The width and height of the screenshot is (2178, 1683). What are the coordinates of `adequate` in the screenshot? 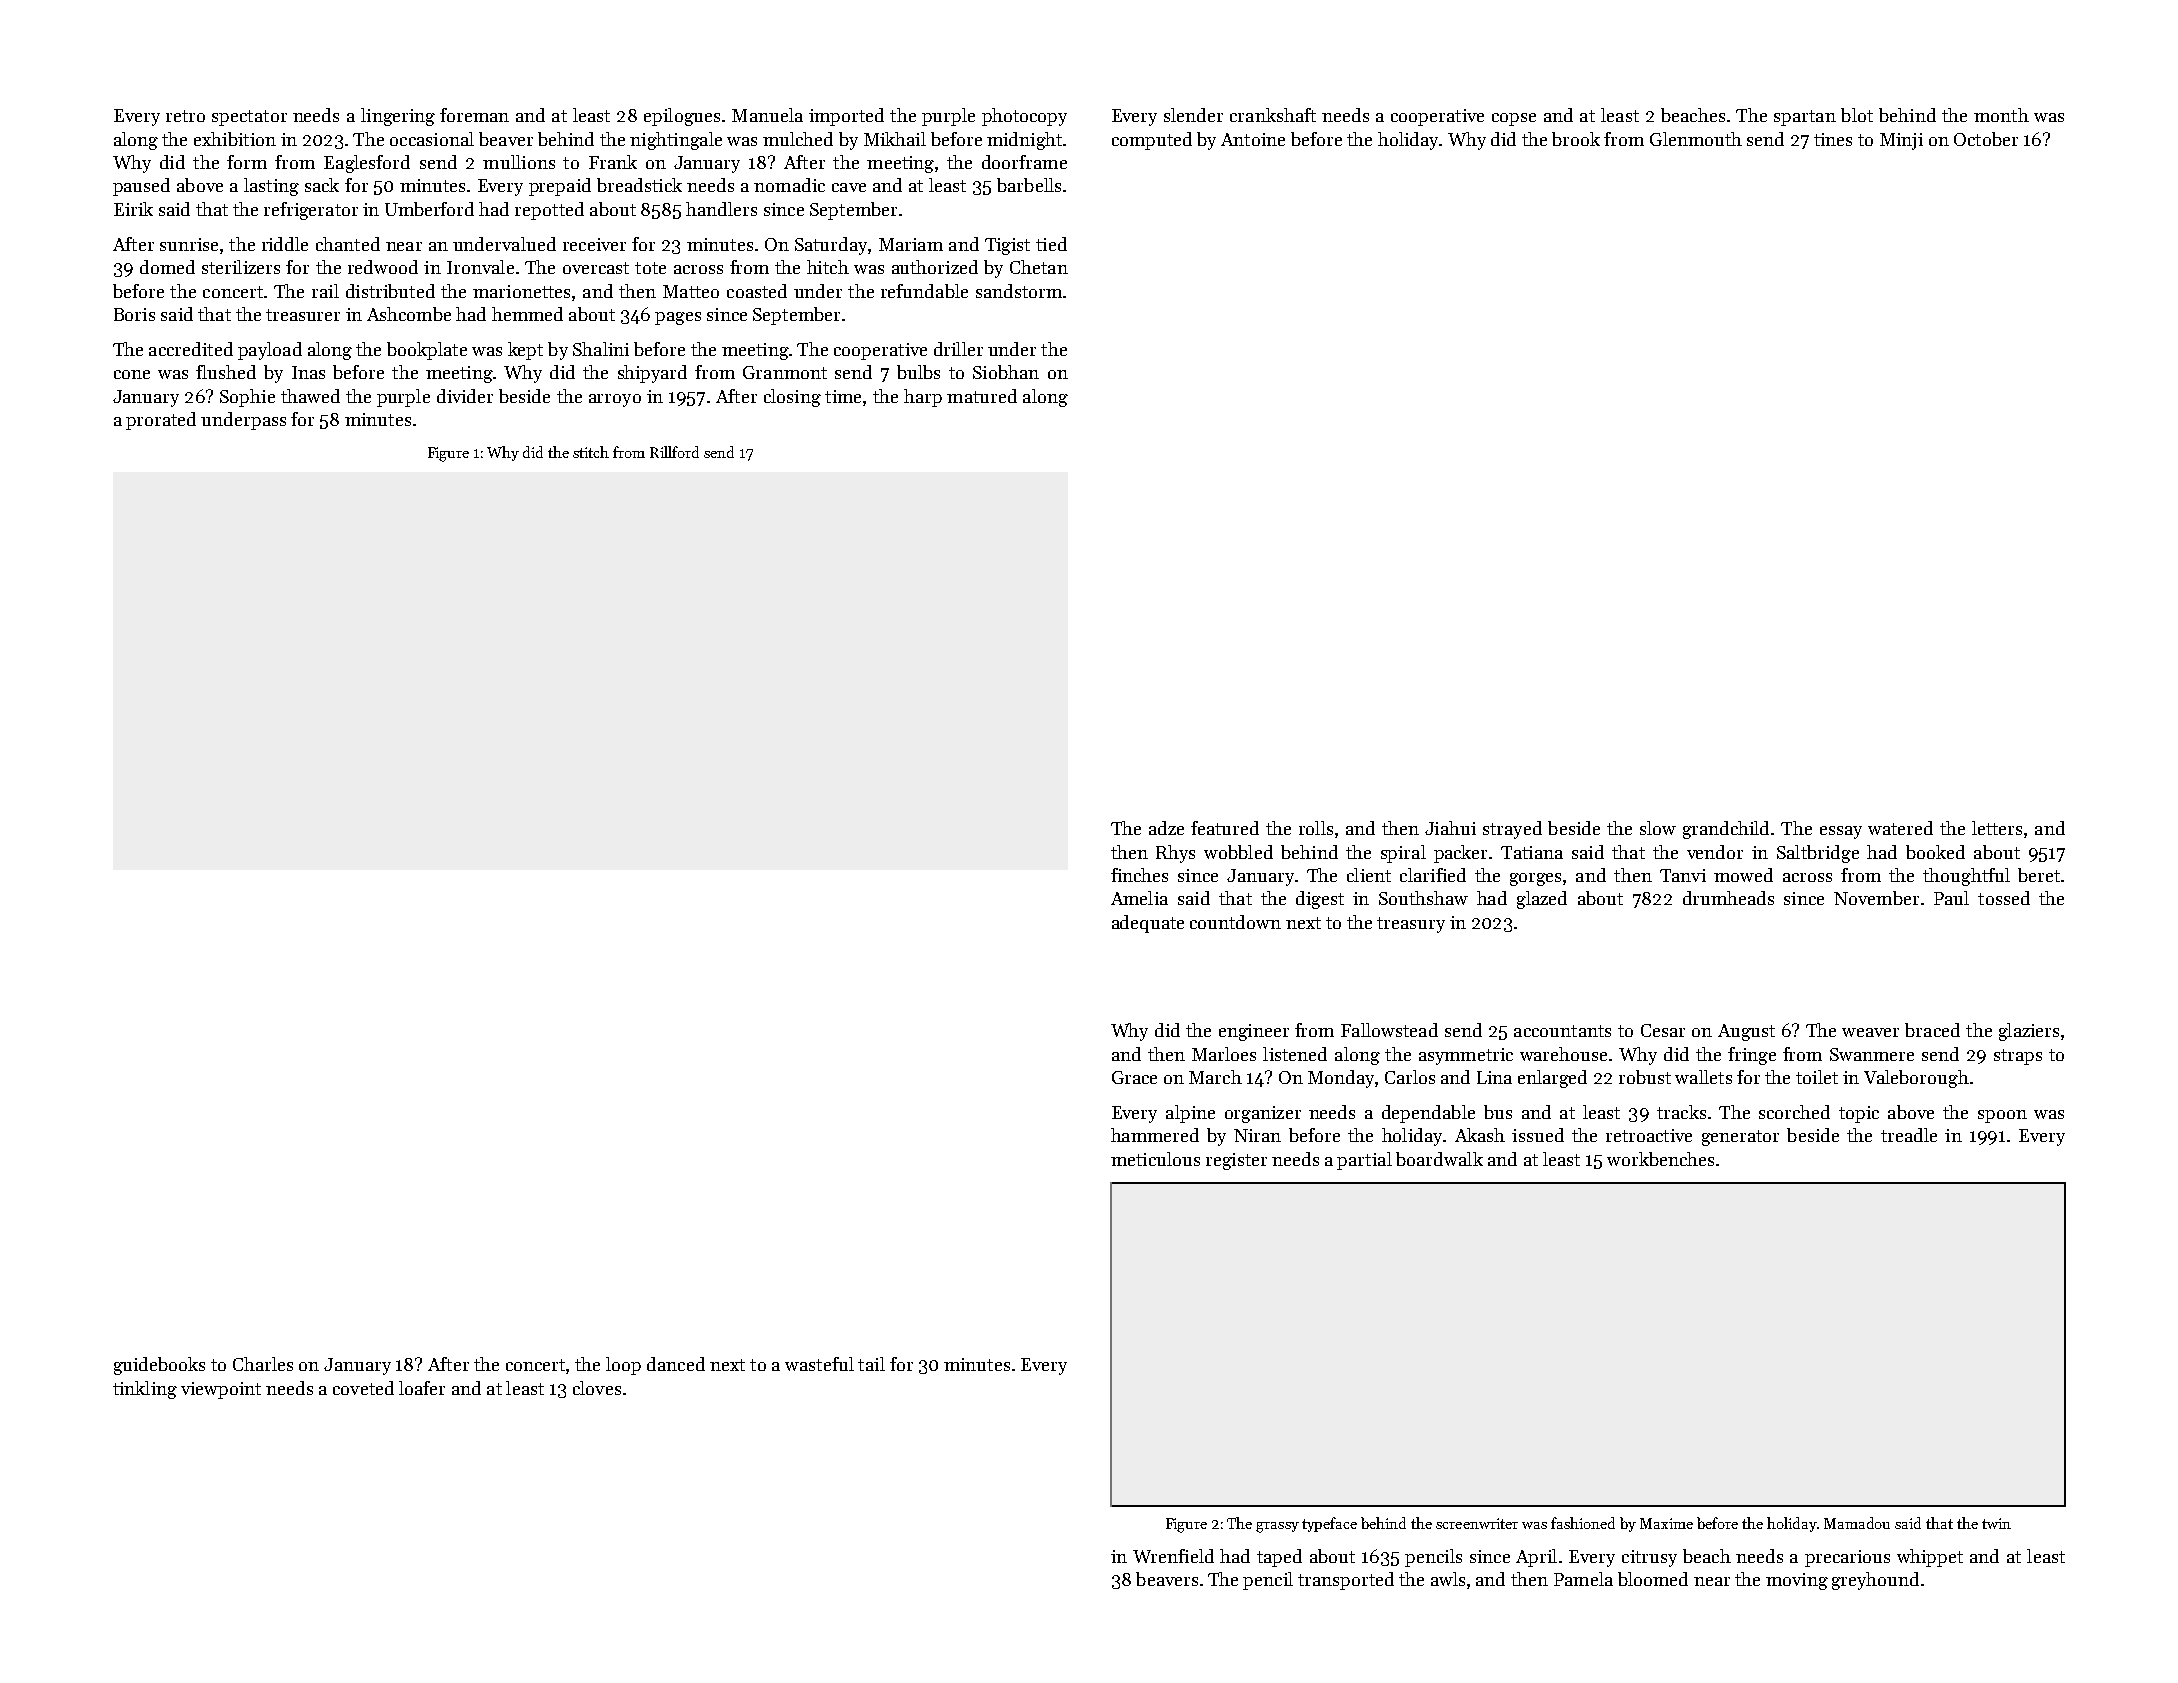 It's located at (1148, 924).
